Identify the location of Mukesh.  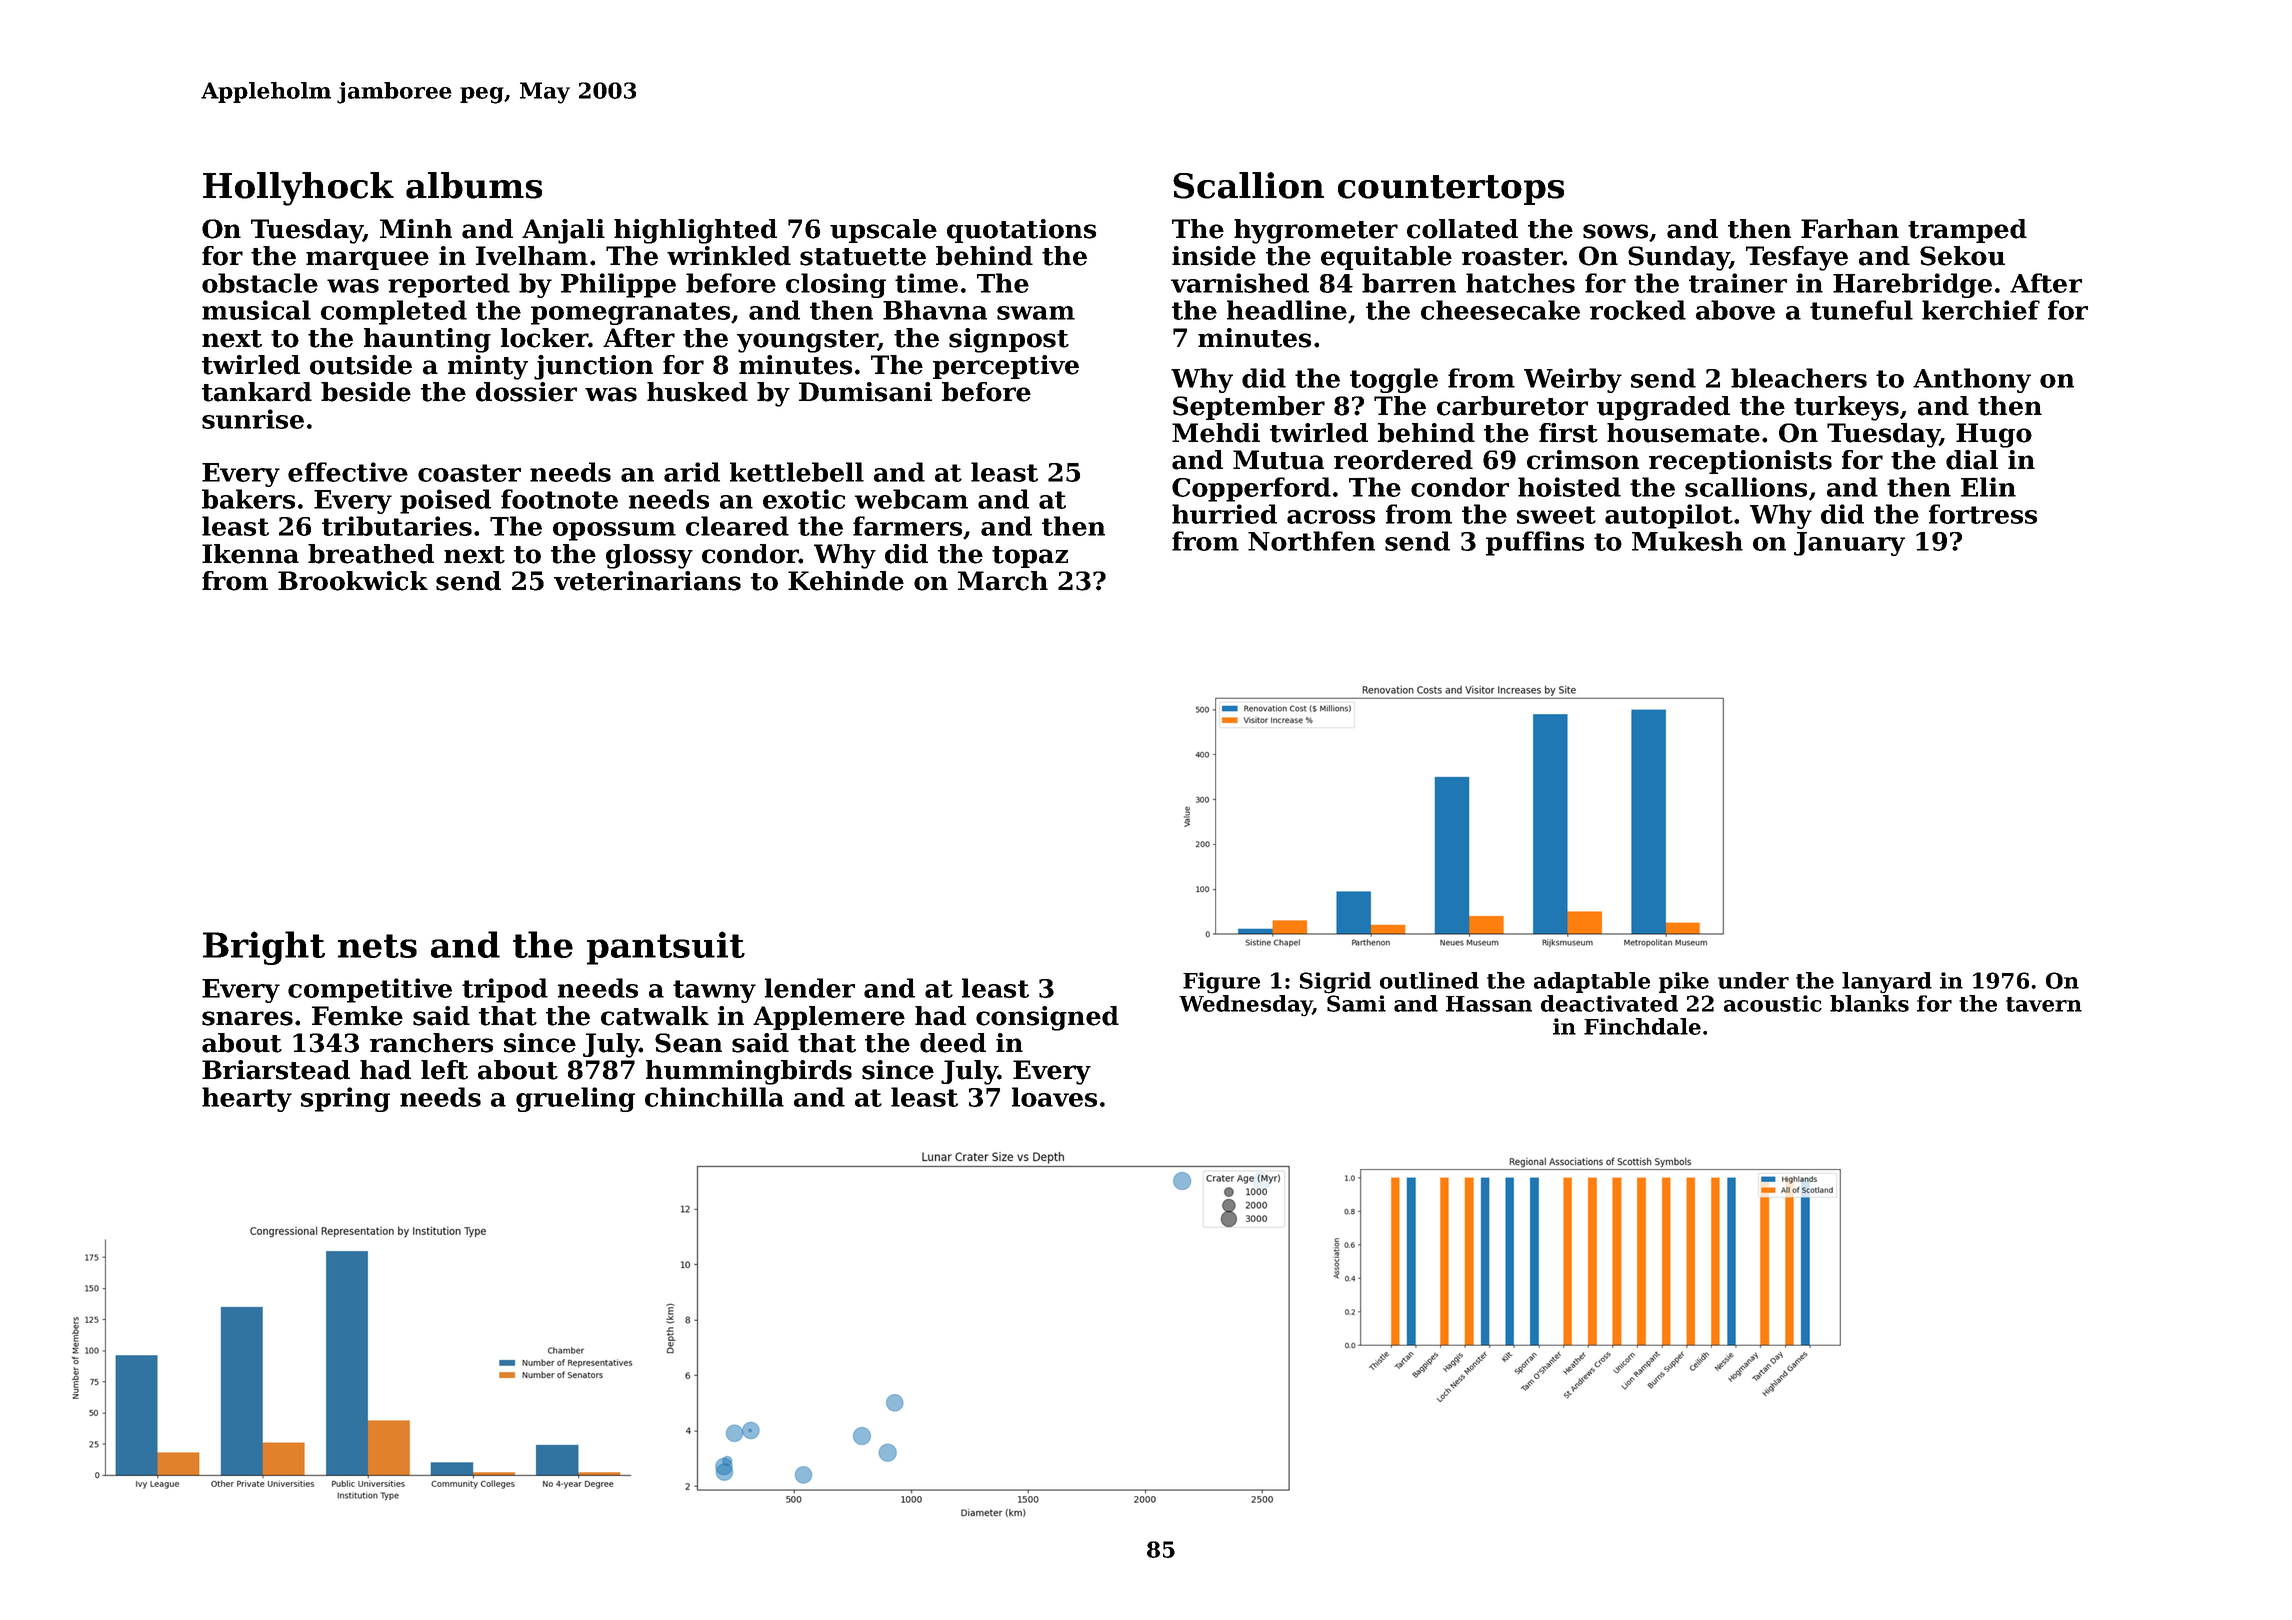
(1687, 541).
